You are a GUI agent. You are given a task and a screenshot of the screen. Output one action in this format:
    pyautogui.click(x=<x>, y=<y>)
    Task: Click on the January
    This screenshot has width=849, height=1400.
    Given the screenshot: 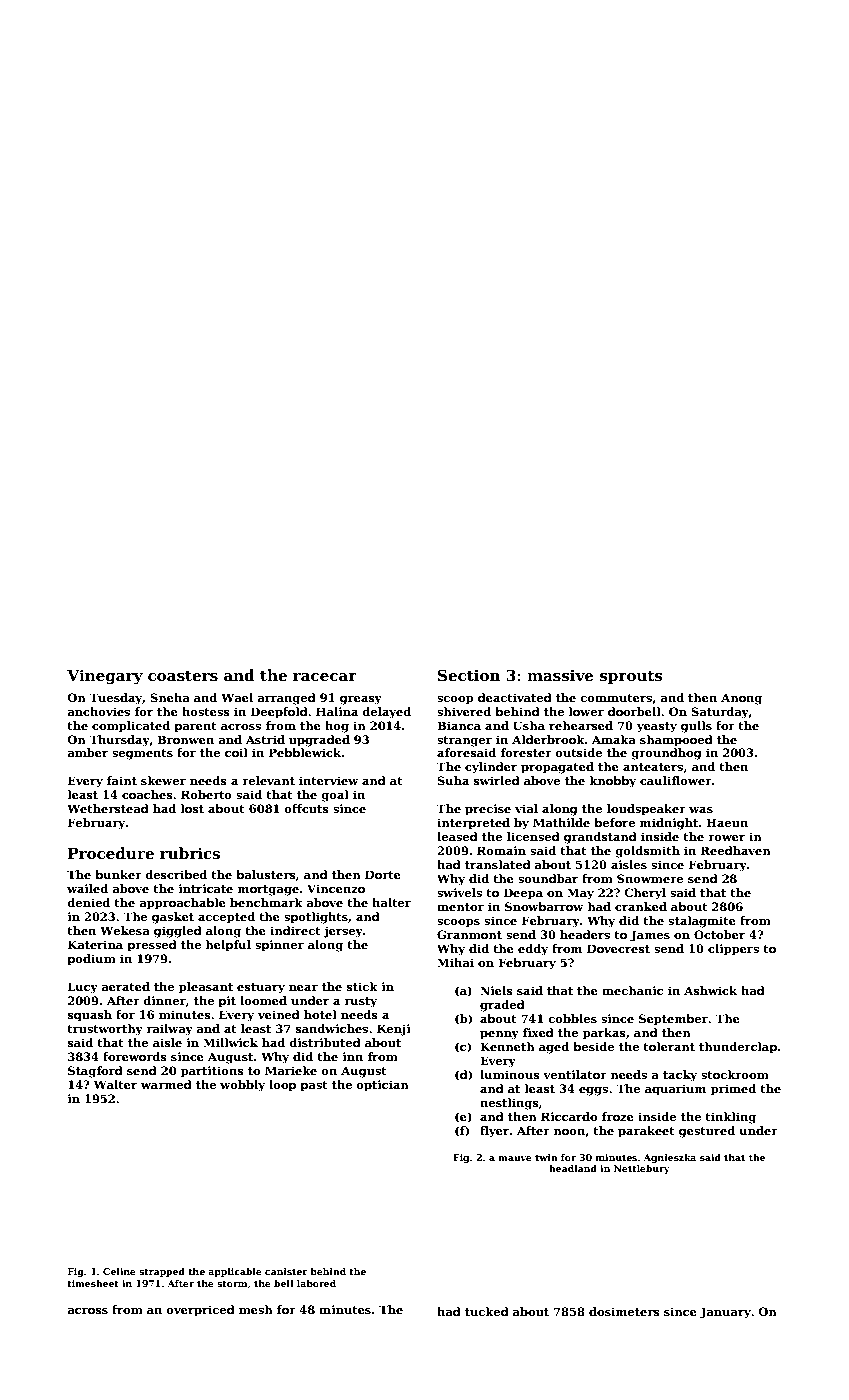 What is the action you would take?
    pyautogui.click(x=725, y=1313)
